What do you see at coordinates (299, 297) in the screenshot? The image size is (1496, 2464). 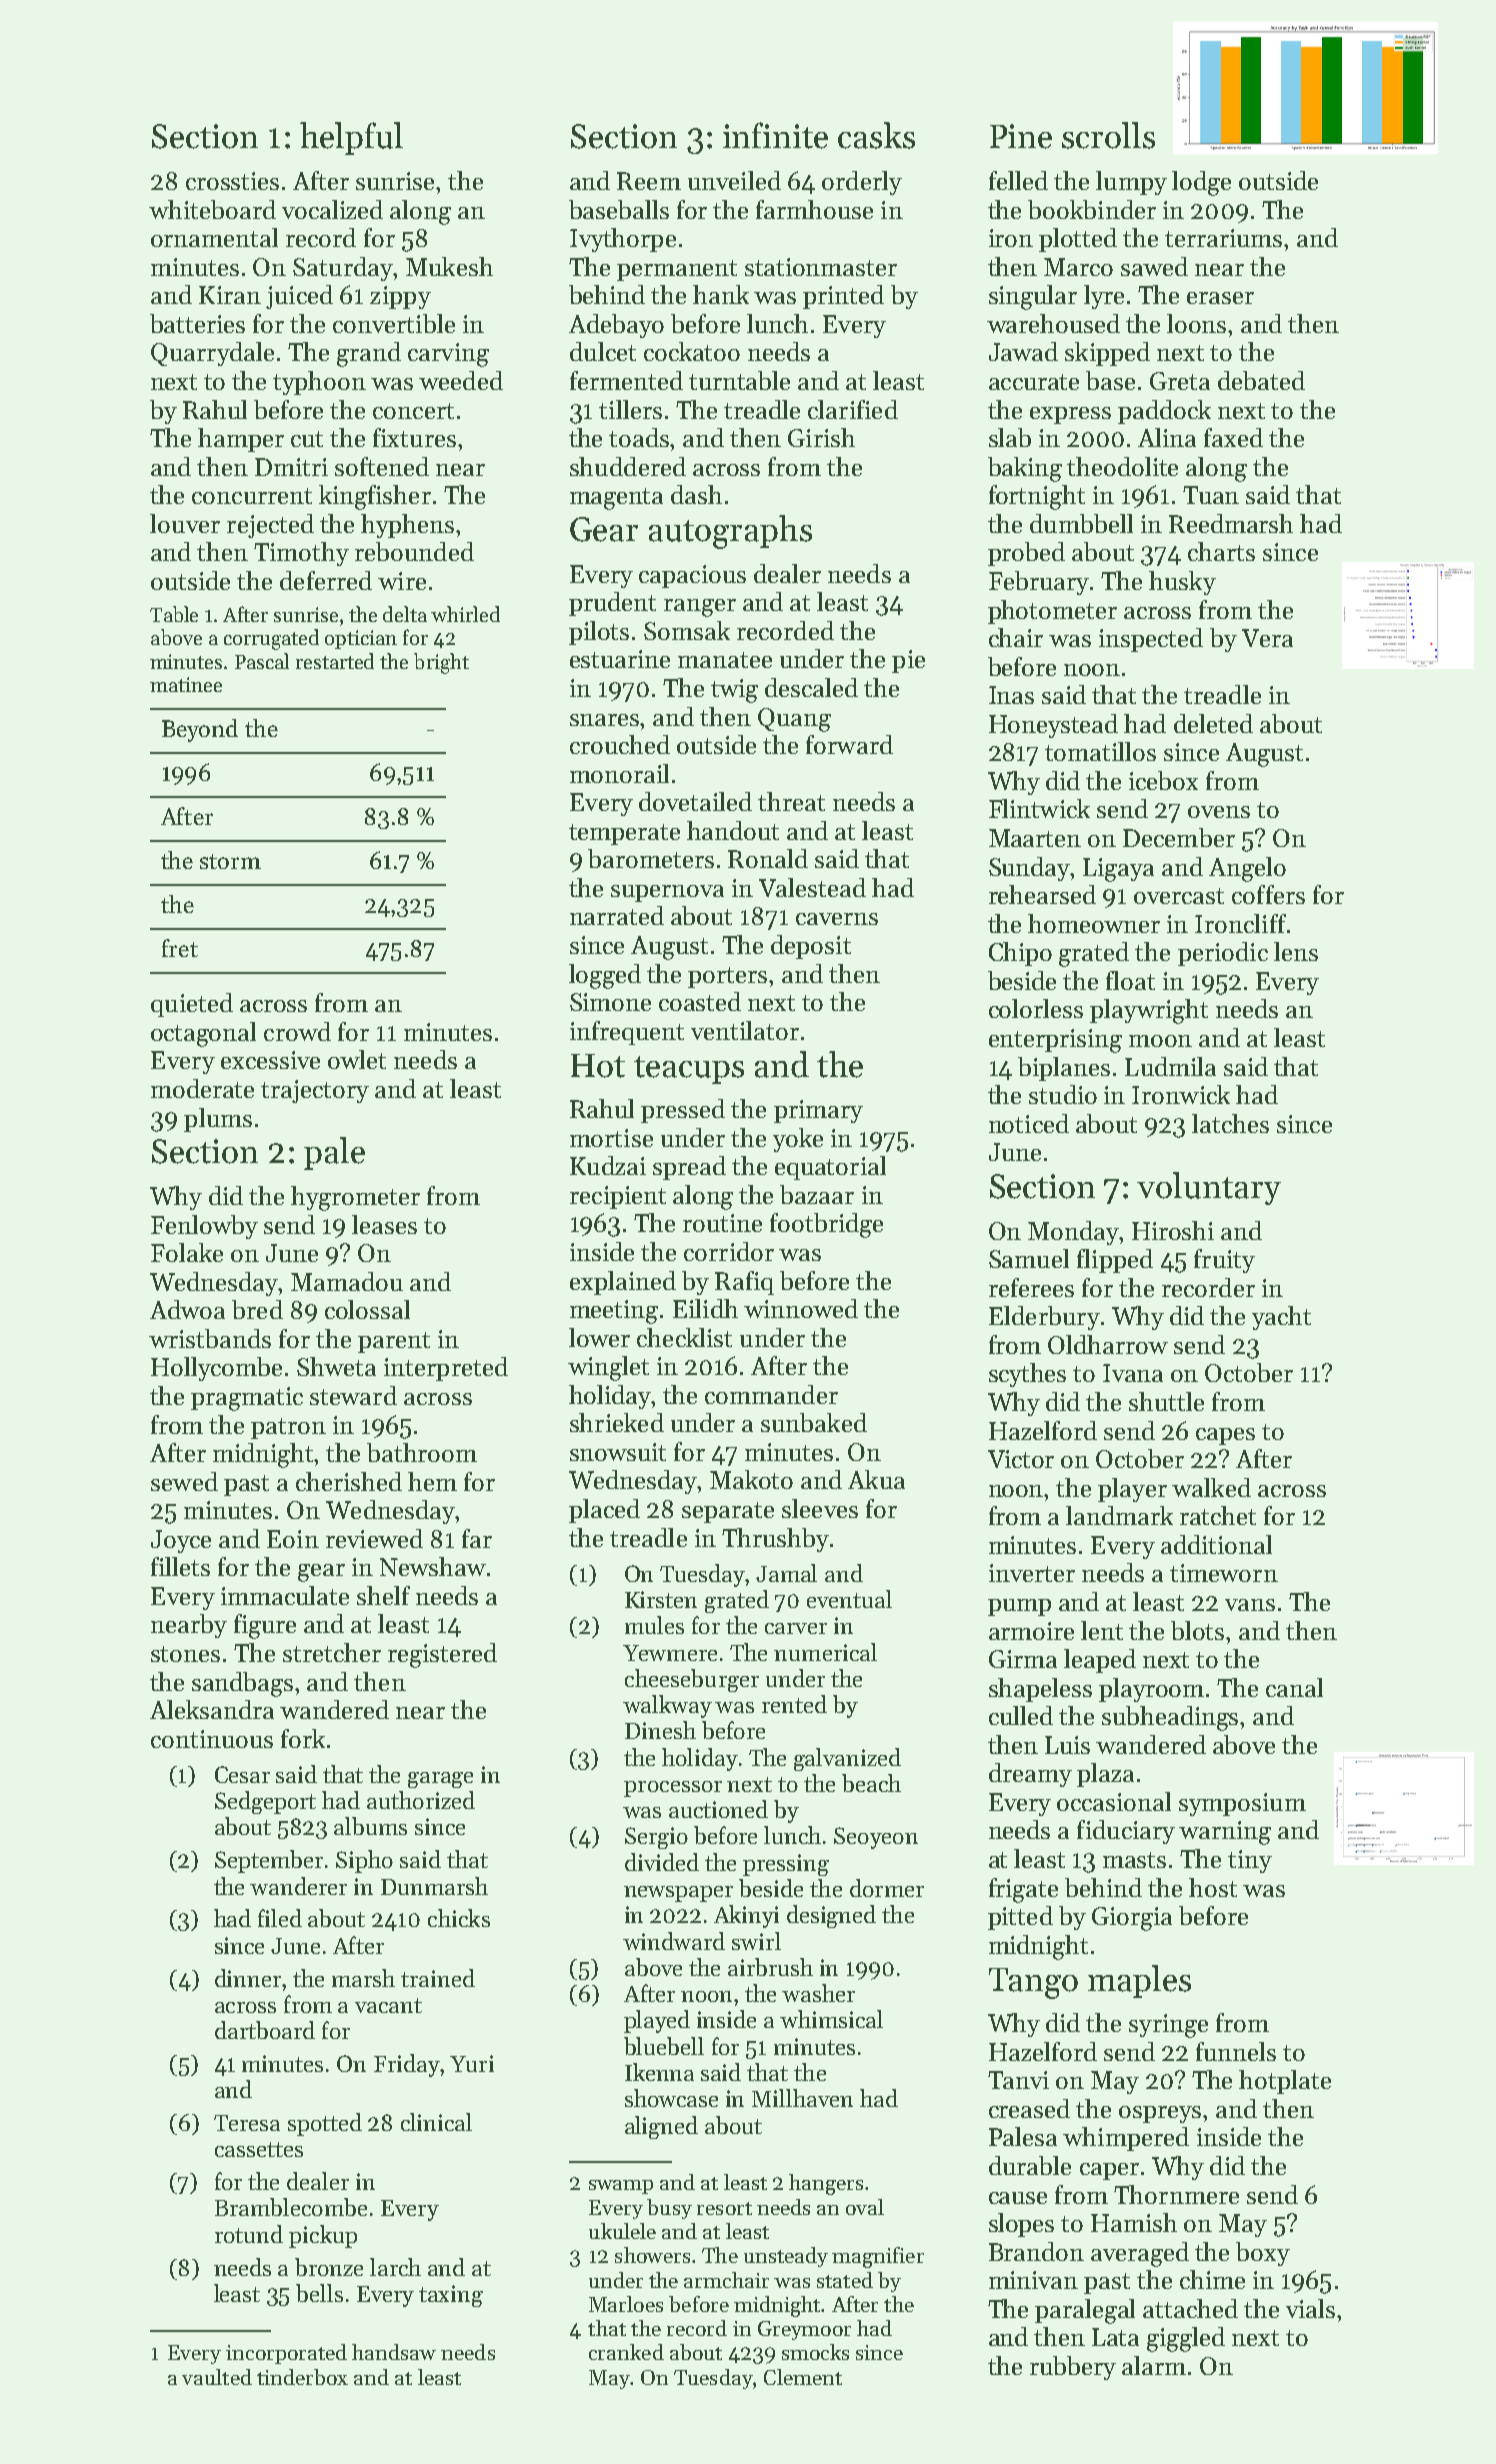 I see `juiced` at bounding box center [299, 297].
